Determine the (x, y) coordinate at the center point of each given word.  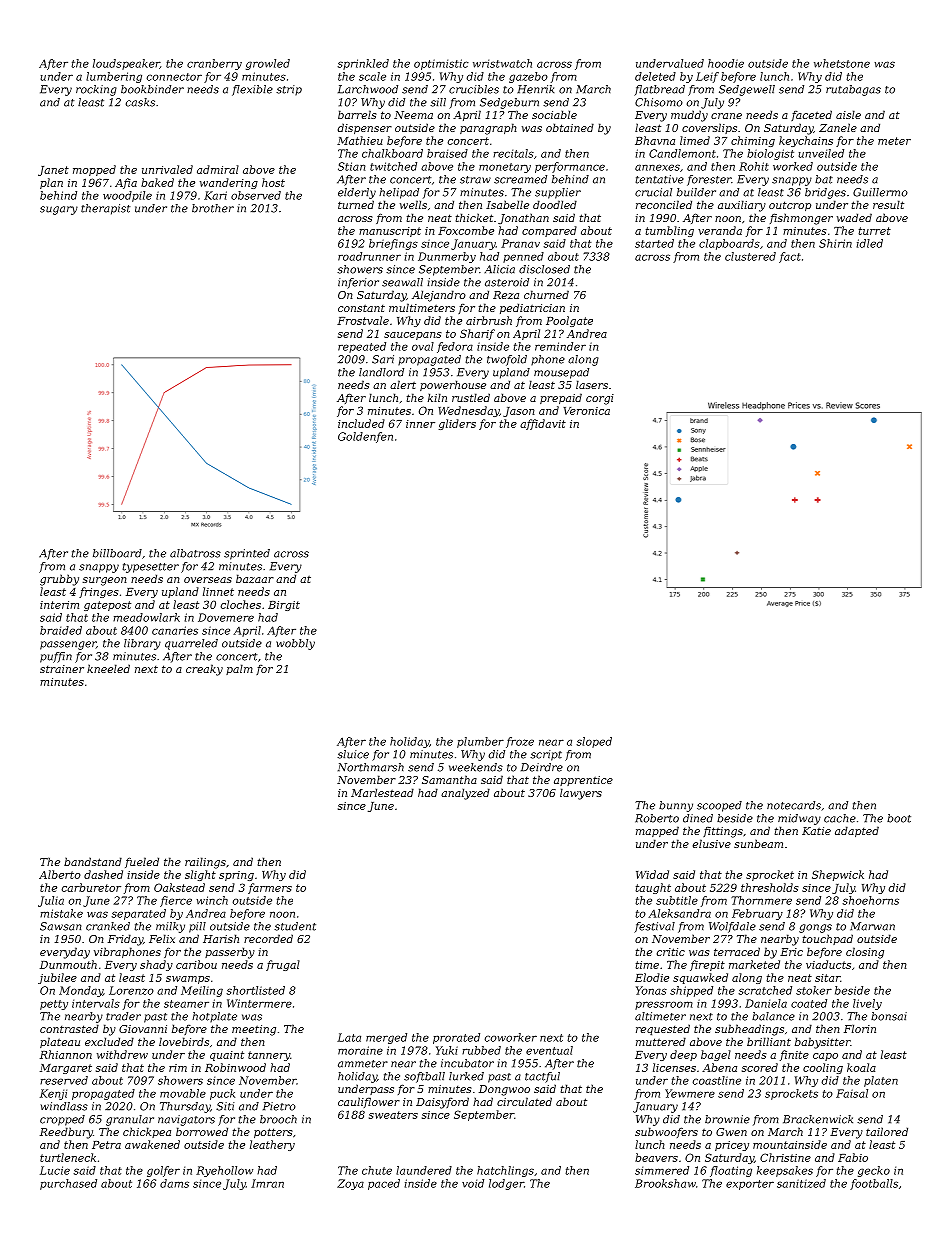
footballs (874, 1184)
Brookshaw (665, 1183)
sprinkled (363, 64)
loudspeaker (126, 64)
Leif (707, 77)
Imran (267, 1183)
